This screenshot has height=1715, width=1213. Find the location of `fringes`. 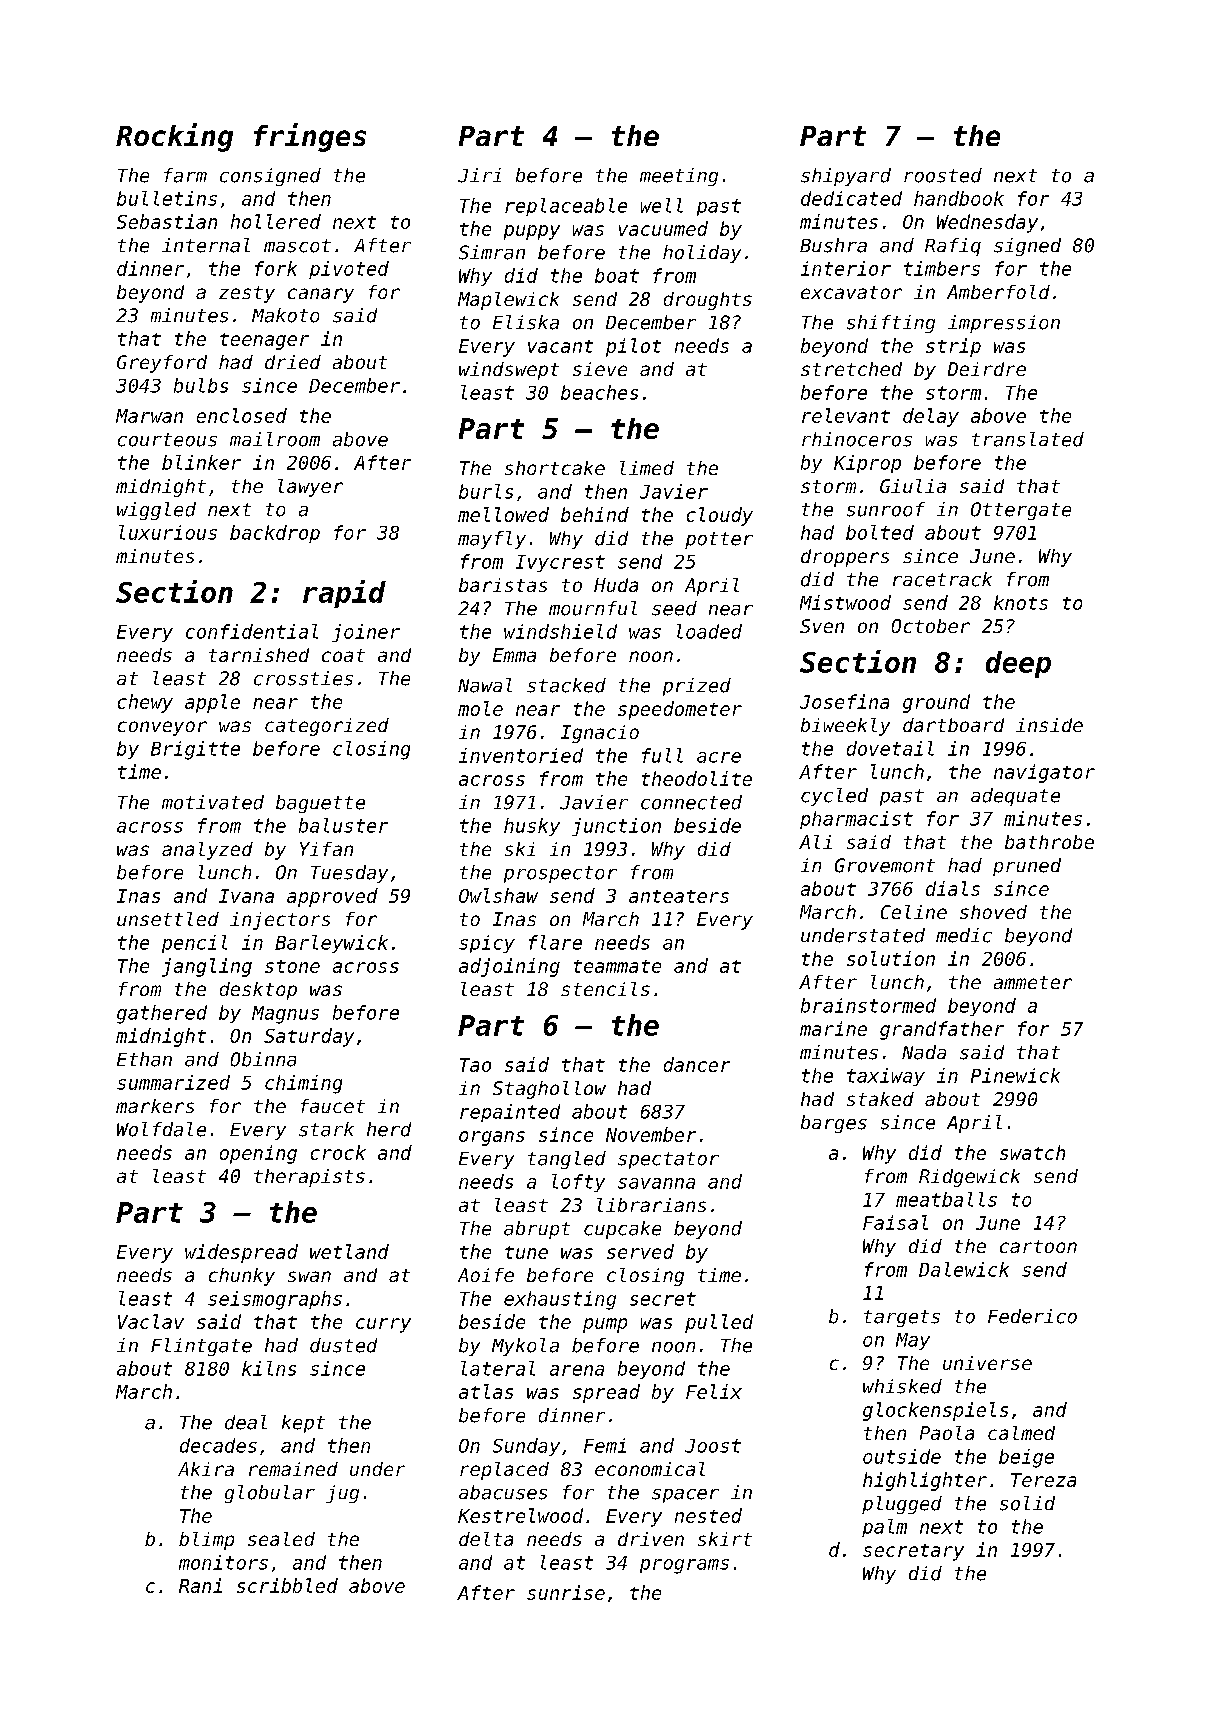

fringes is located at coordinates (310, 137).
